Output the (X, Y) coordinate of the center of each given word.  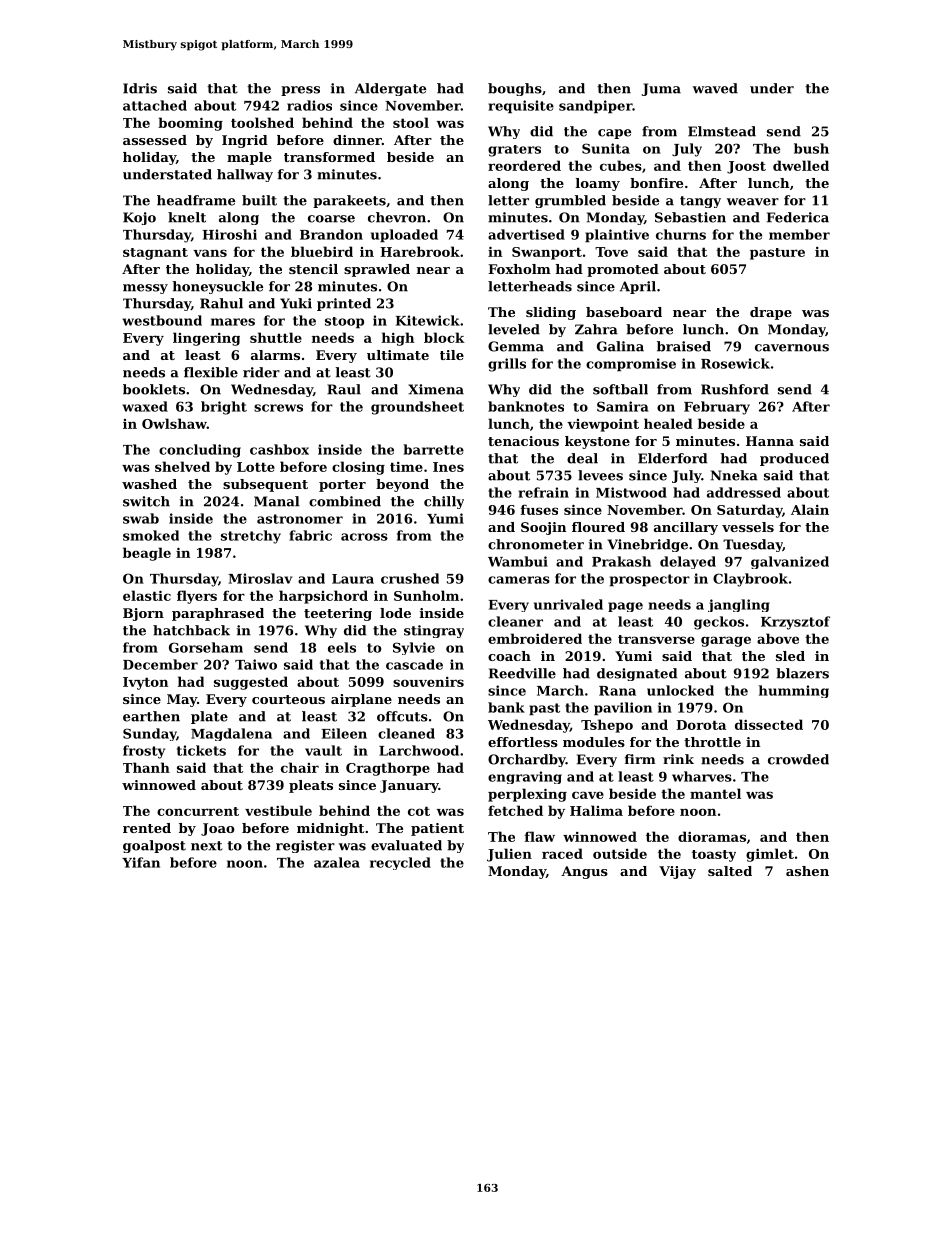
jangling (739, 605)
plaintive (617, 236)
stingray (434, 631)
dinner (357, 140)
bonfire (656, 183)
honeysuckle (217, 287)
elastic (147, 595)
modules (594, 742)
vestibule (278, 810)
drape (771, 313)
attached (155, 105)
